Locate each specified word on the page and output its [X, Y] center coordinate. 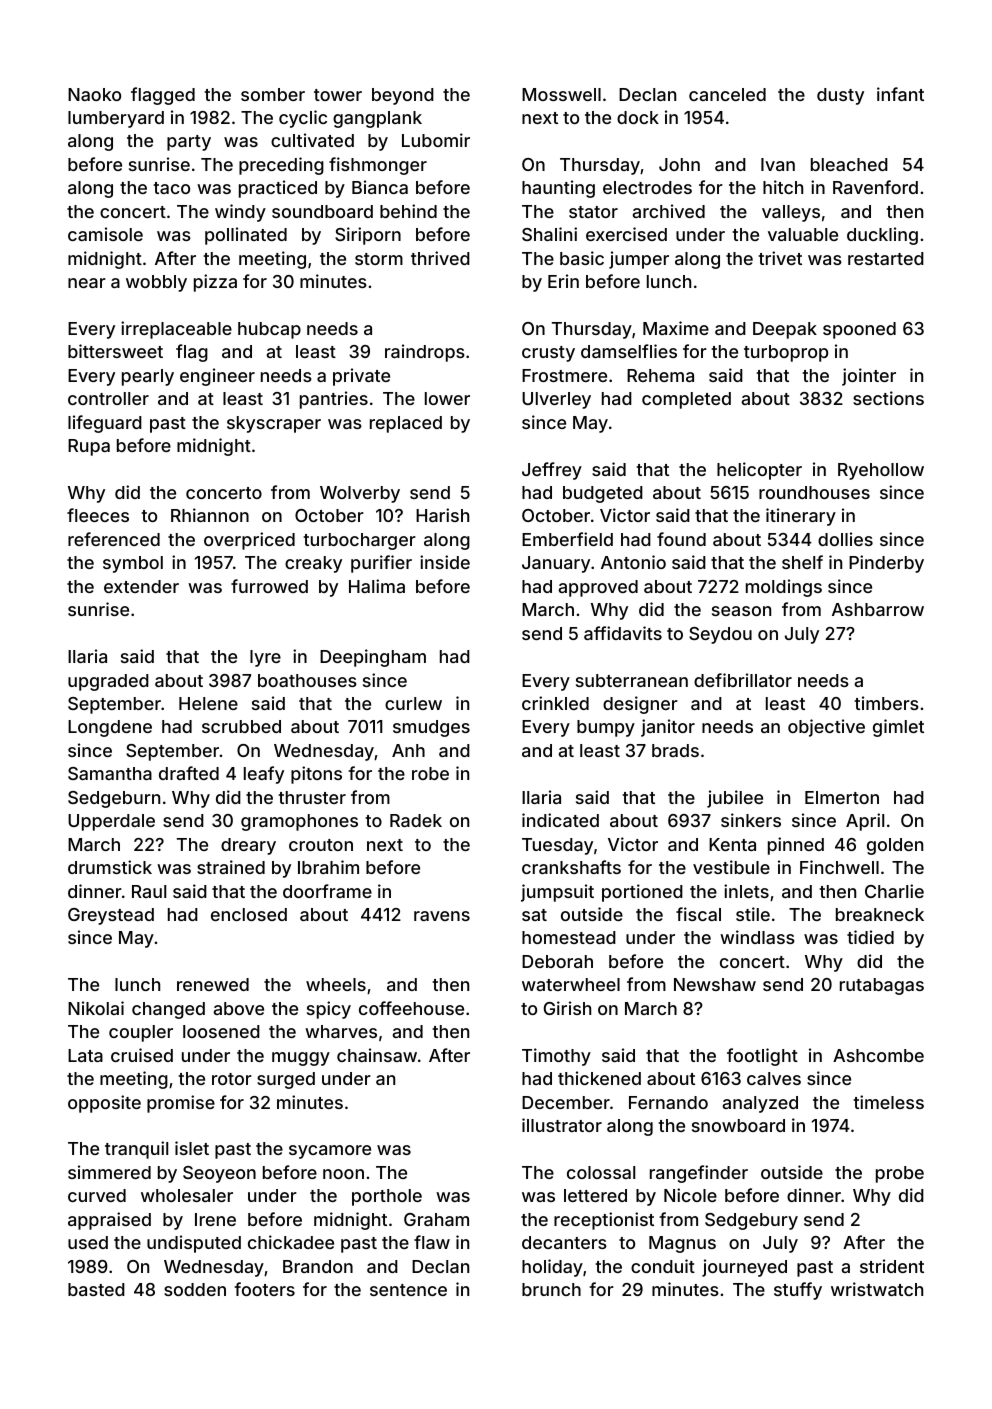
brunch [551, 1289]
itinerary [801, 517]
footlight [762, 1057]
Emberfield [567, 539]
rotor [232, 1079]
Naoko [94, 94]
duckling [882, 236]
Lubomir [436, 140]
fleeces [98, 515]
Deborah [557, 961]
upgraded [108, 682]
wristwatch [877, 1289]
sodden [195, 1289]
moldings [784, 588]
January [556, 564]
